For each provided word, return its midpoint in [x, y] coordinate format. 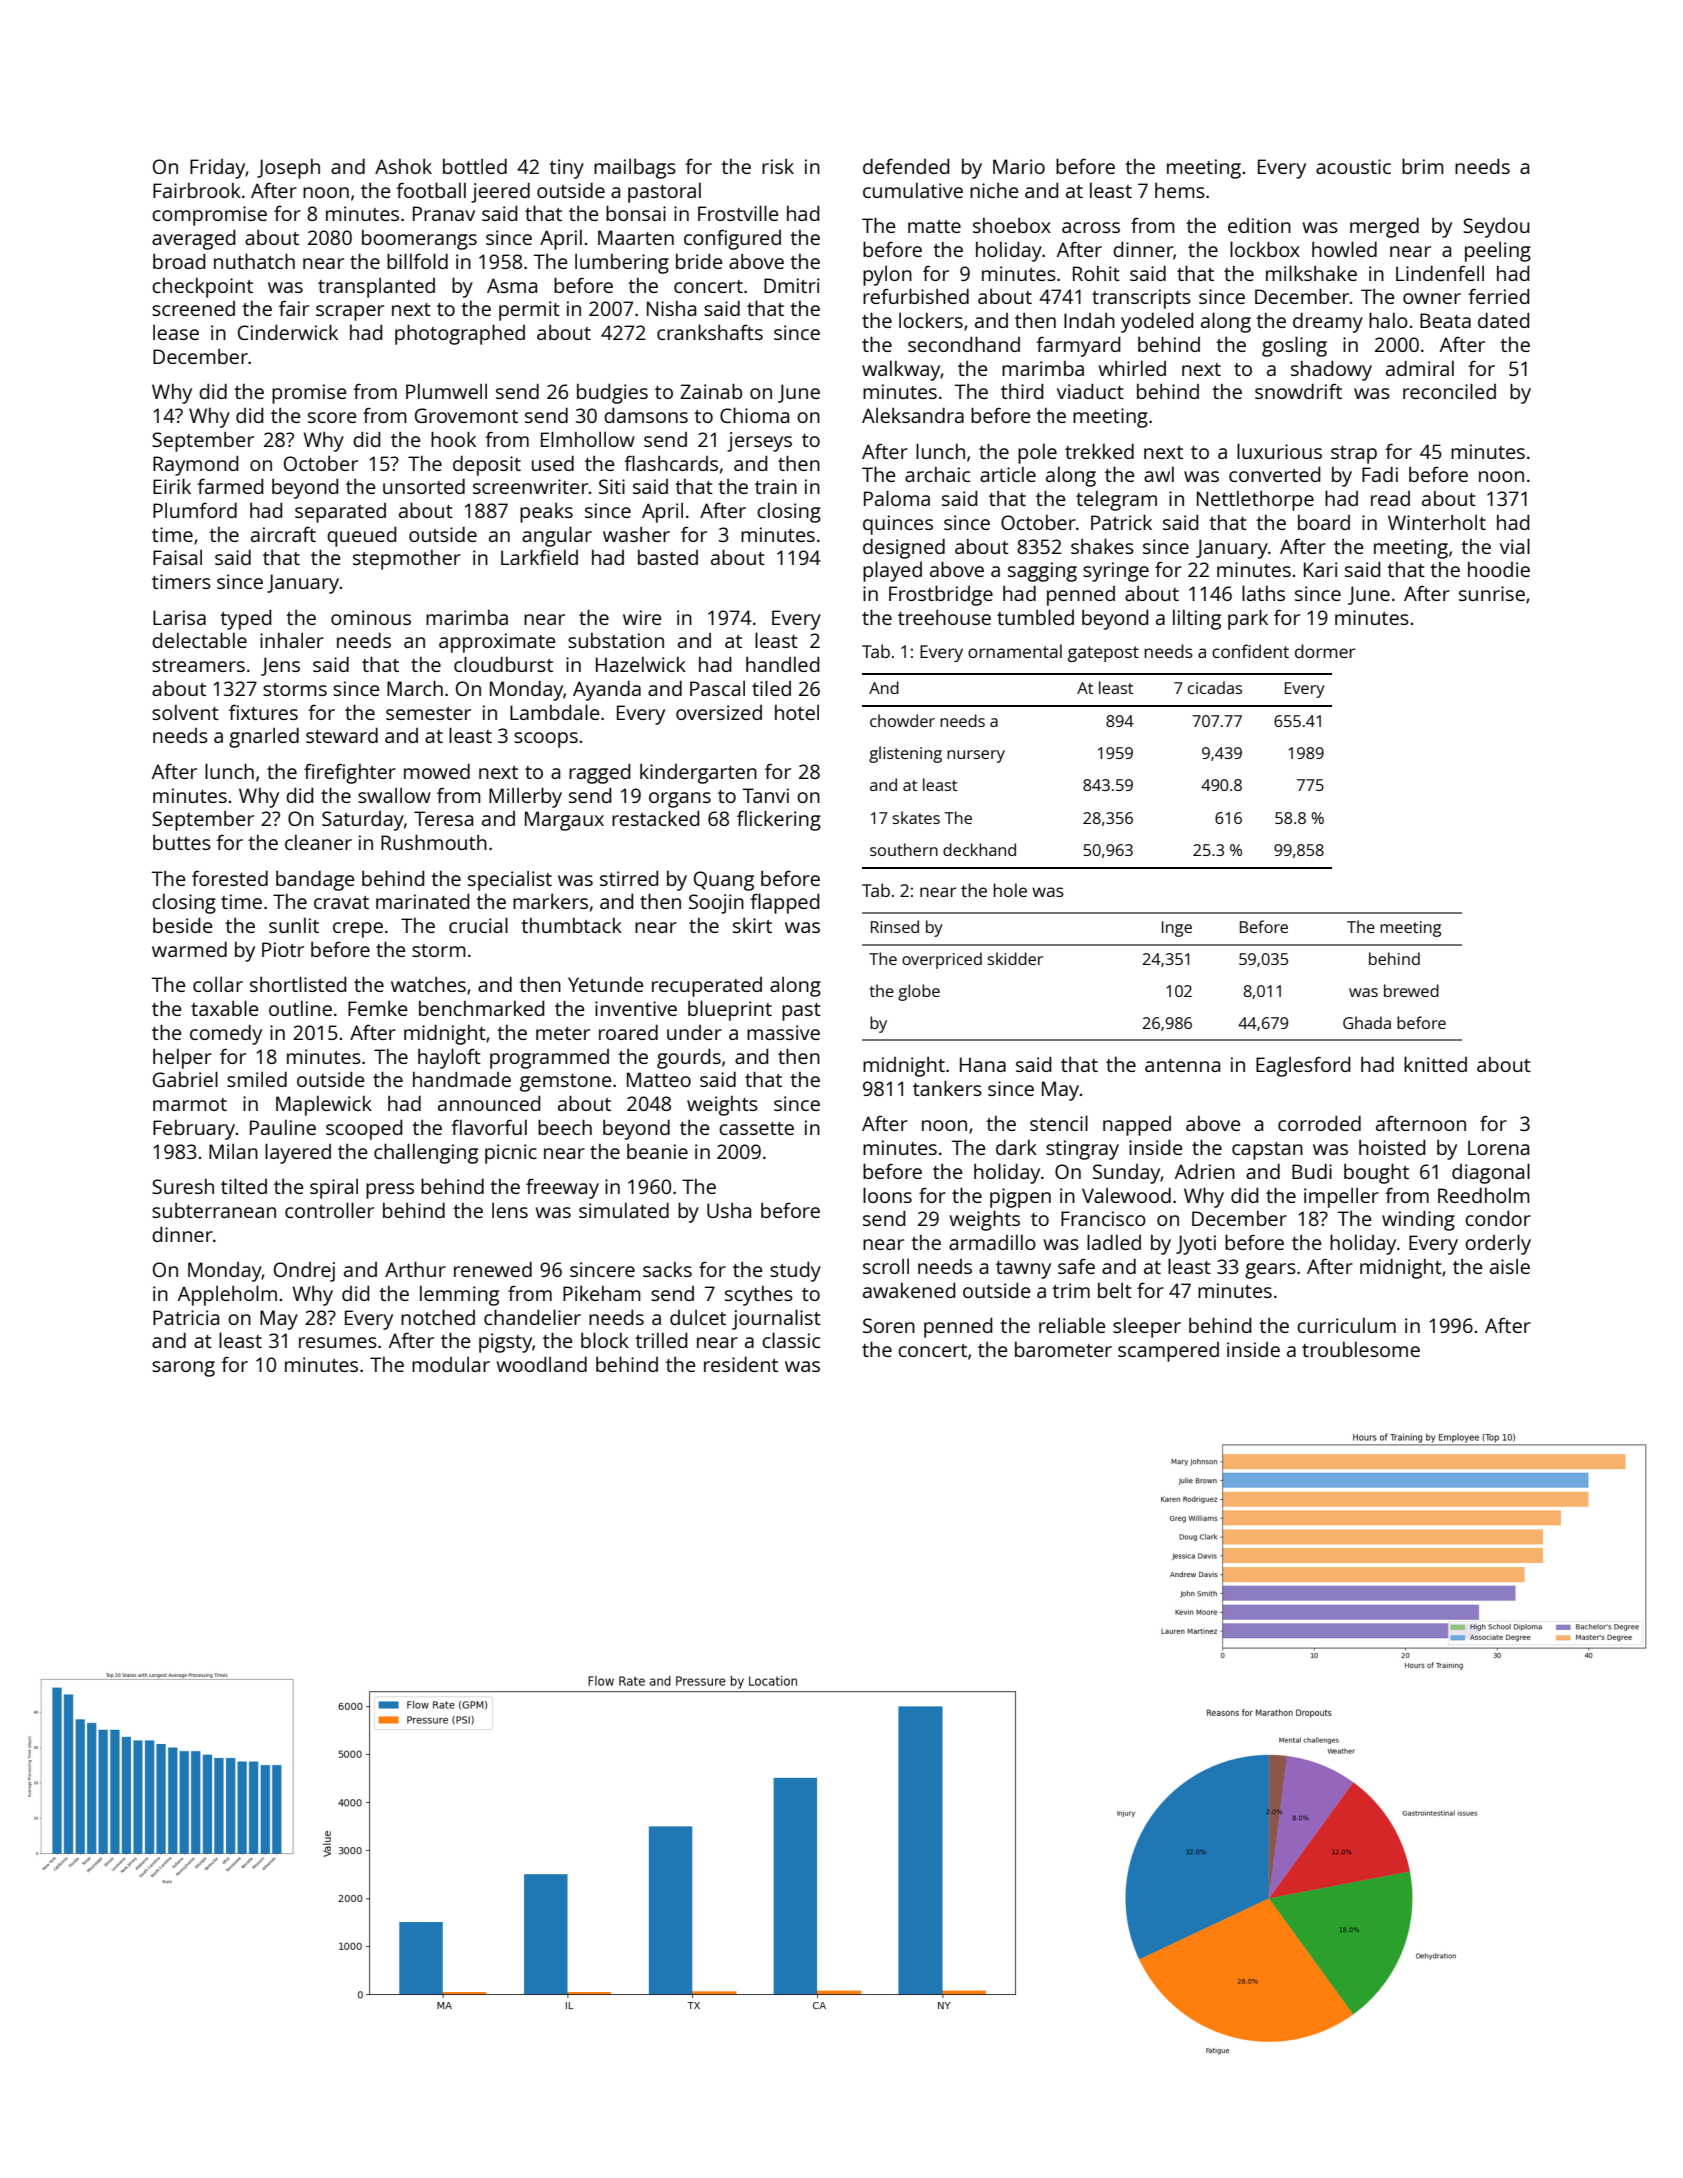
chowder [902, 720]
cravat [341, 902]
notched [438, 1317]
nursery [976, 756]
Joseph [288, 168]
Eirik [172, 486]
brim [1423, 166]
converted [1275, 474]
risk [778, 166]
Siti [612, 486]
